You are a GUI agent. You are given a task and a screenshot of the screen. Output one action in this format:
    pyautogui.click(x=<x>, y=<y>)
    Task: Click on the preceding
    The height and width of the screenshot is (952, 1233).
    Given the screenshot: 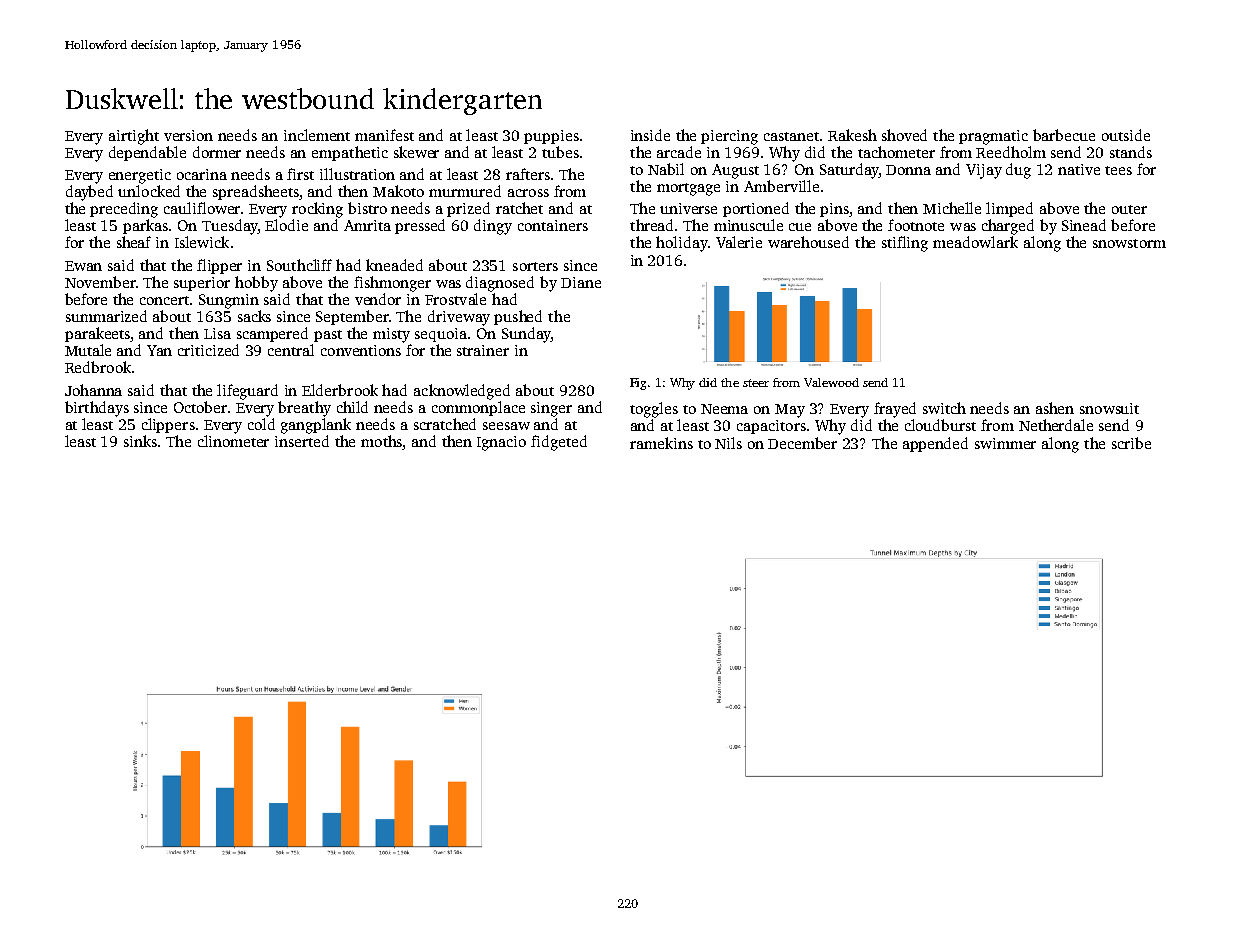 What is the action you would take?
    pyautogui.click(x=124, y=210)
